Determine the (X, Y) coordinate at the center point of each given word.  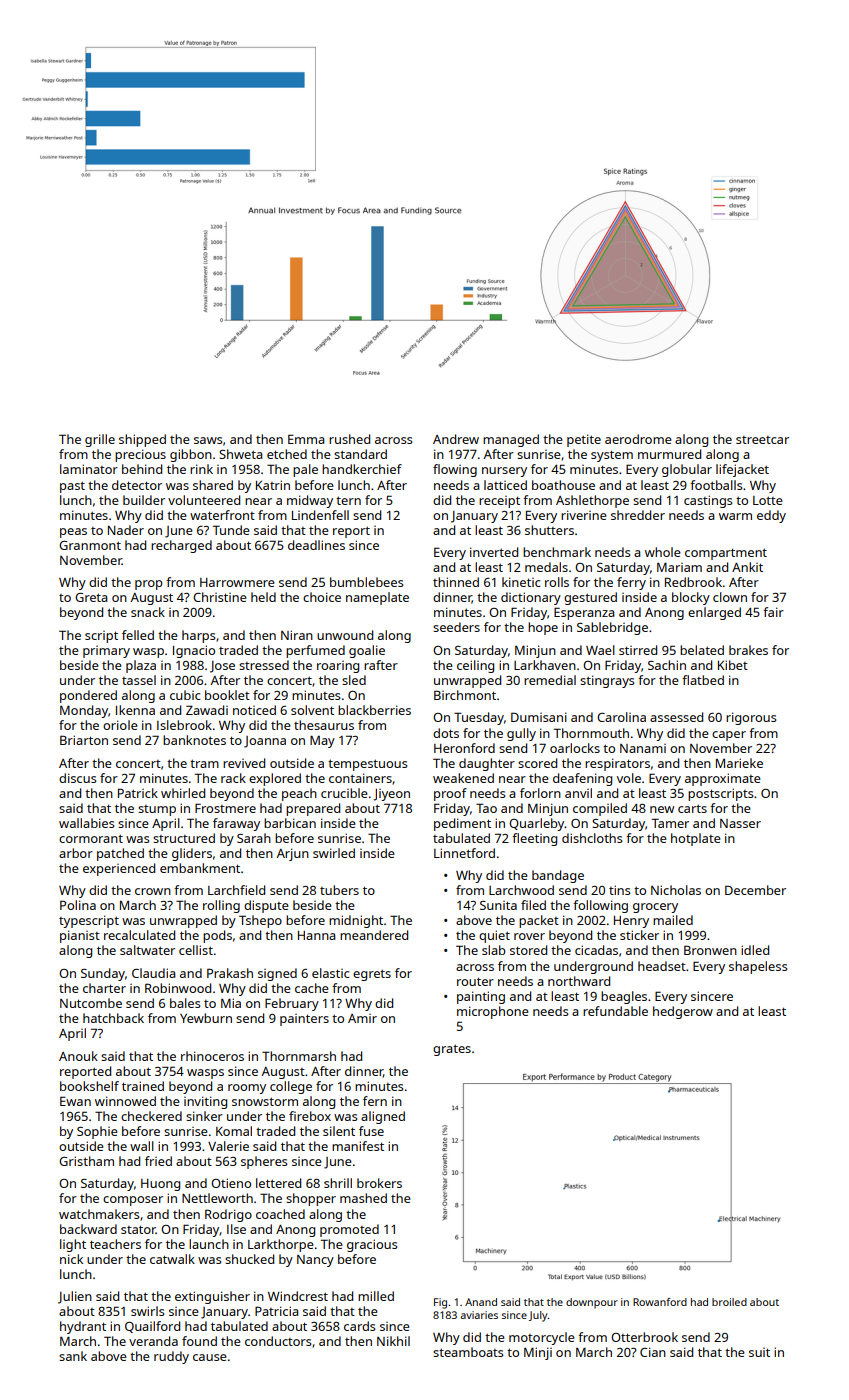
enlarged (714, 613)
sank (73, 1356)
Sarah (254, 838)
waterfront (222, 515)
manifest (358, 1146)
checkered (151, 1116)
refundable (615, 1011)
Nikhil (393, 1341)
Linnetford (464, 853)
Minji (538, 1353)
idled (755, 950)
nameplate (377, 598)
